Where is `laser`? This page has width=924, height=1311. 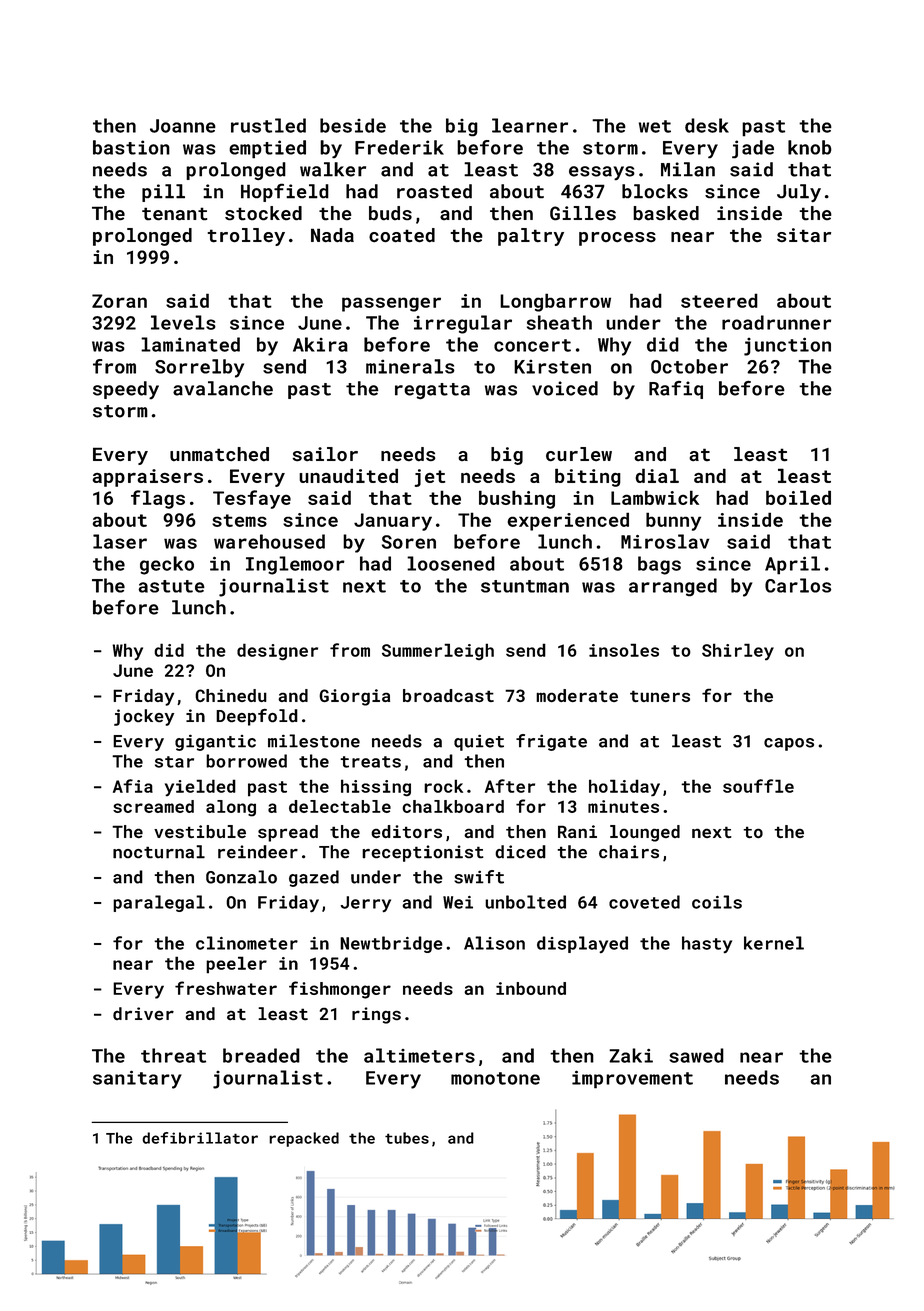 laser is located at coordinates (120, 541).
